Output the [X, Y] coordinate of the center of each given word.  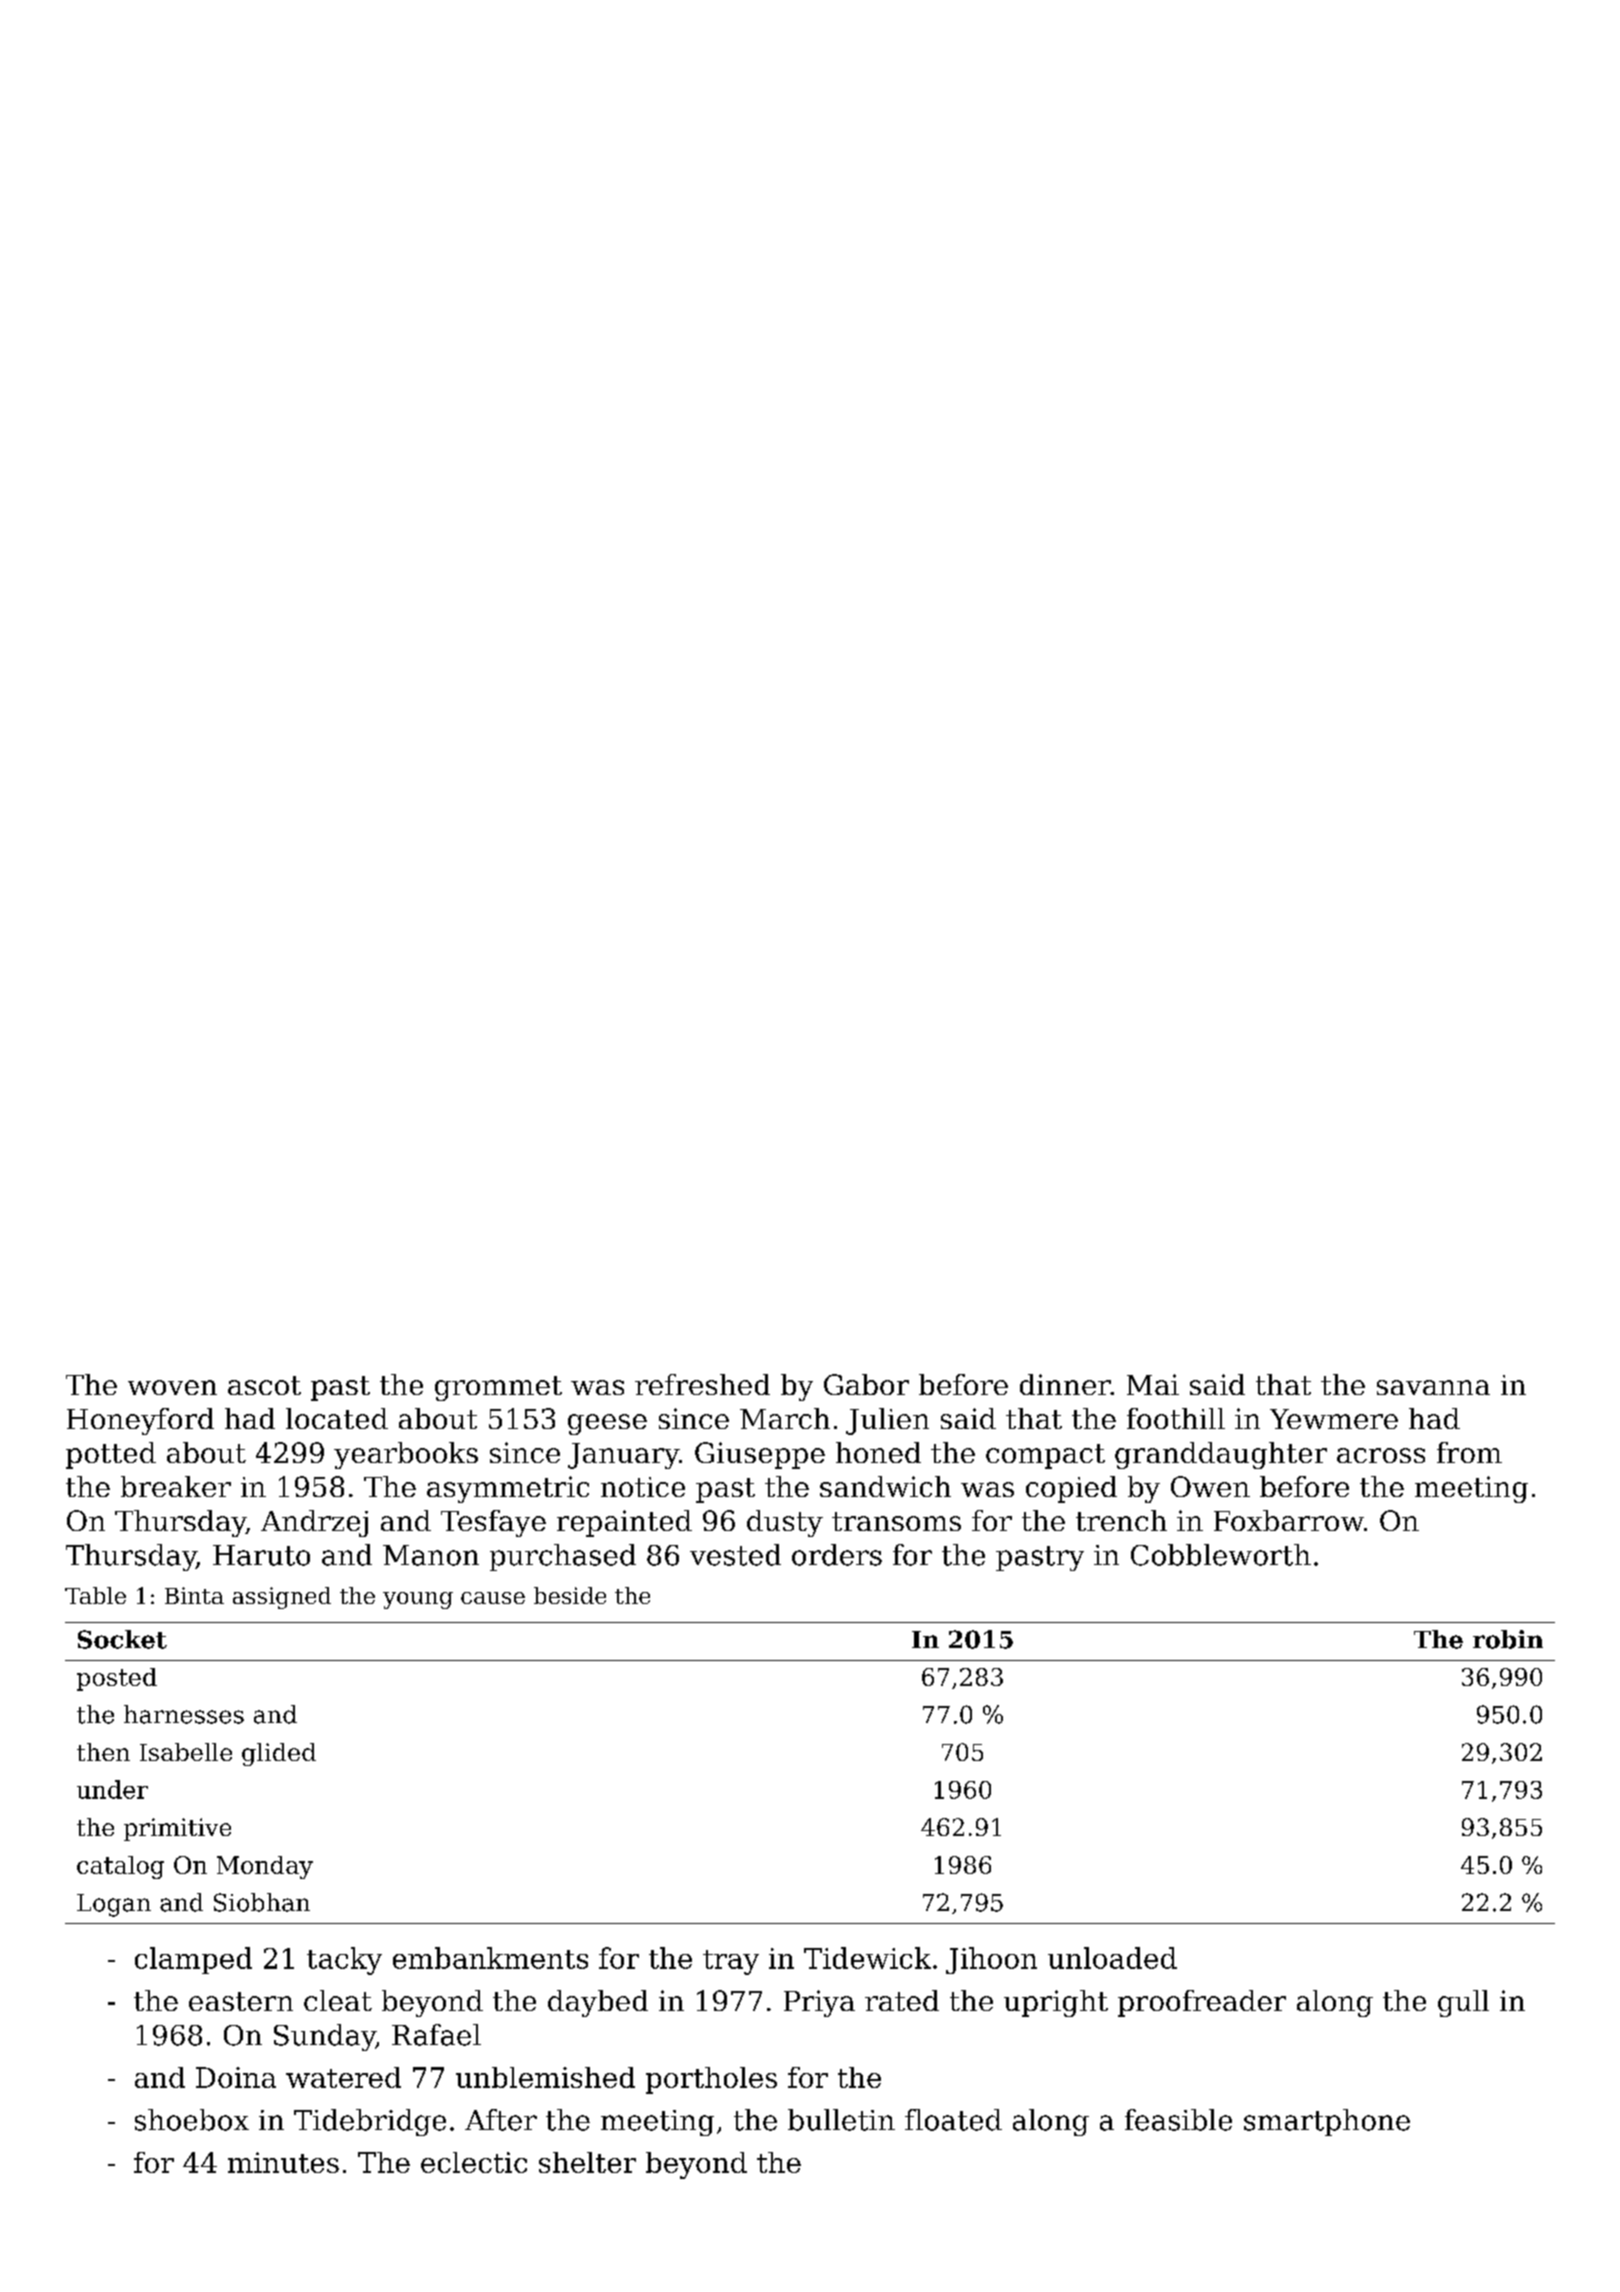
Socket [122, 1639]
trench [1121, 1520]
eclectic [474, 2162]
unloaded [1112, 1958]
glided [279, 1754]
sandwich [885, 1486]
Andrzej [314, 1523]
